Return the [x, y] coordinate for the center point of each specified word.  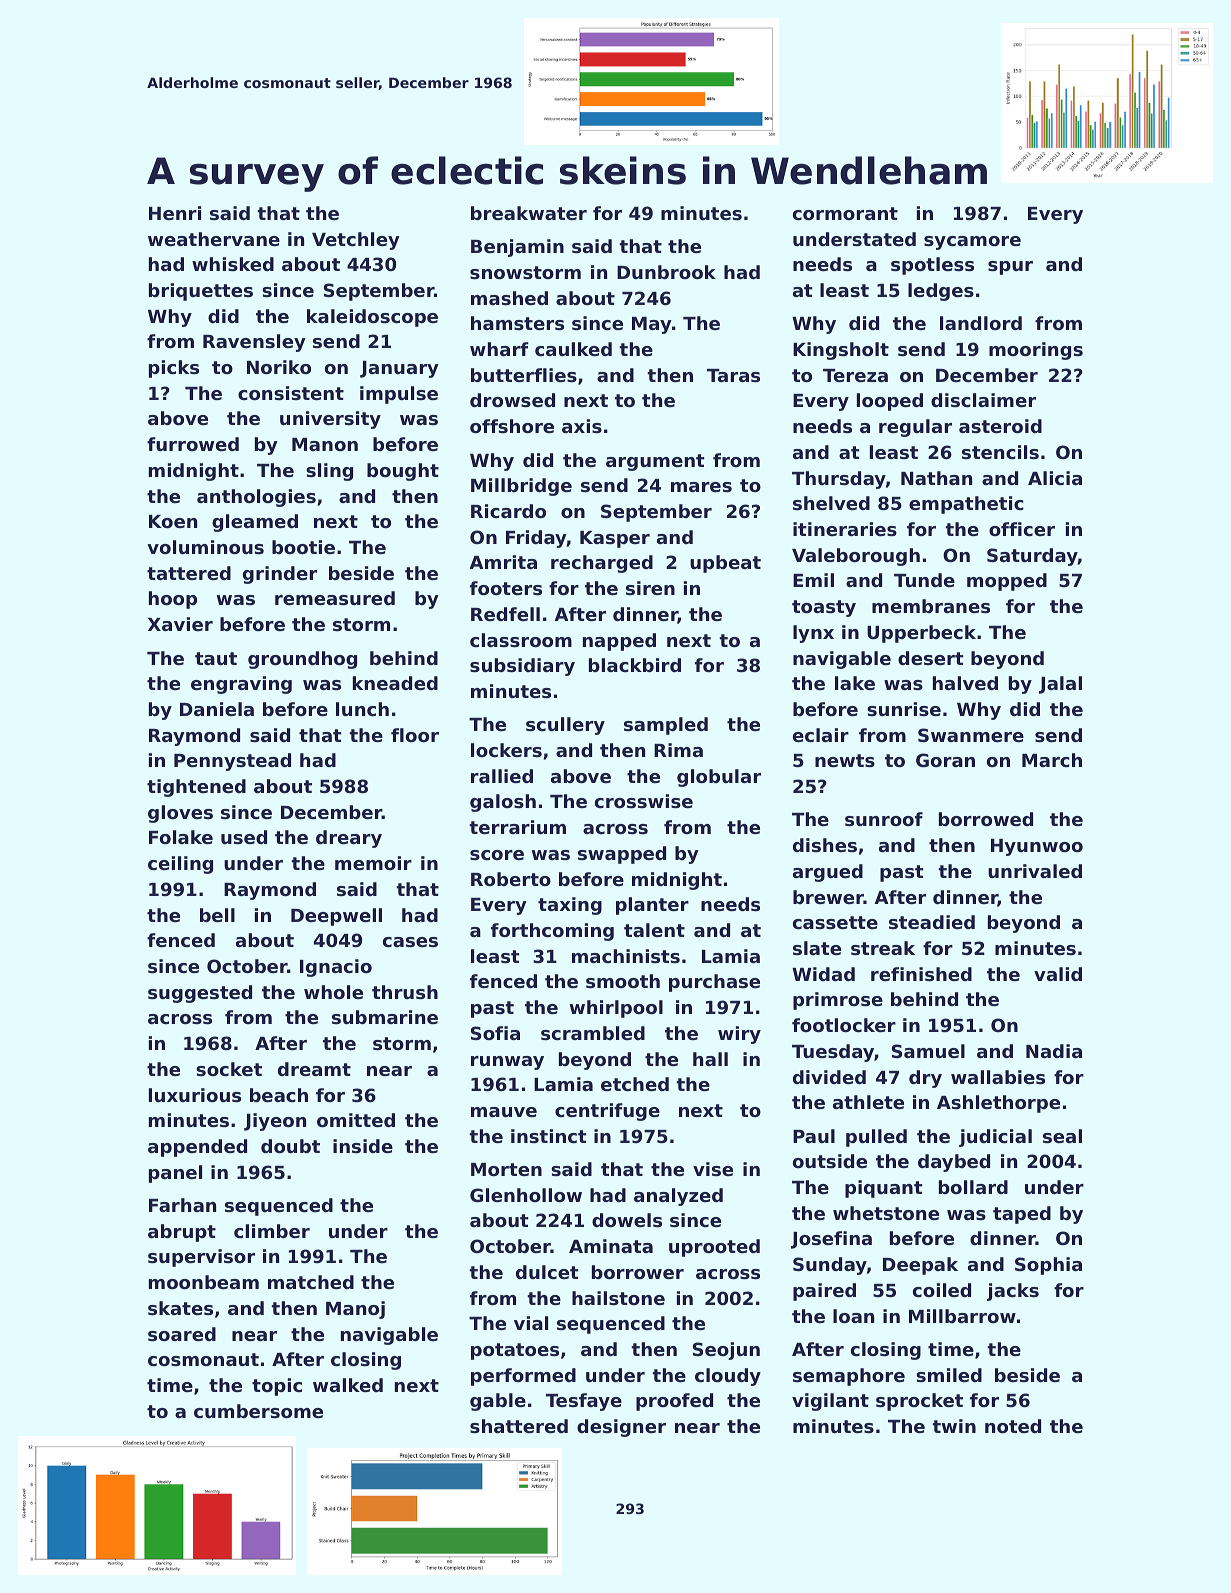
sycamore [972, 243]
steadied [932, 922]
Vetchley [356, 241]
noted [1013, 1426]
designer [621, 1428]
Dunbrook [666, 272]
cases [410, 942]
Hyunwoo [1037, 847]
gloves [180, 814]
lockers [506, 750]
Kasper [615, 539]
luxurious [195, 1095]
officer [1022, 529]
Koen [173, 521]
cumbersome [258, 1411]
